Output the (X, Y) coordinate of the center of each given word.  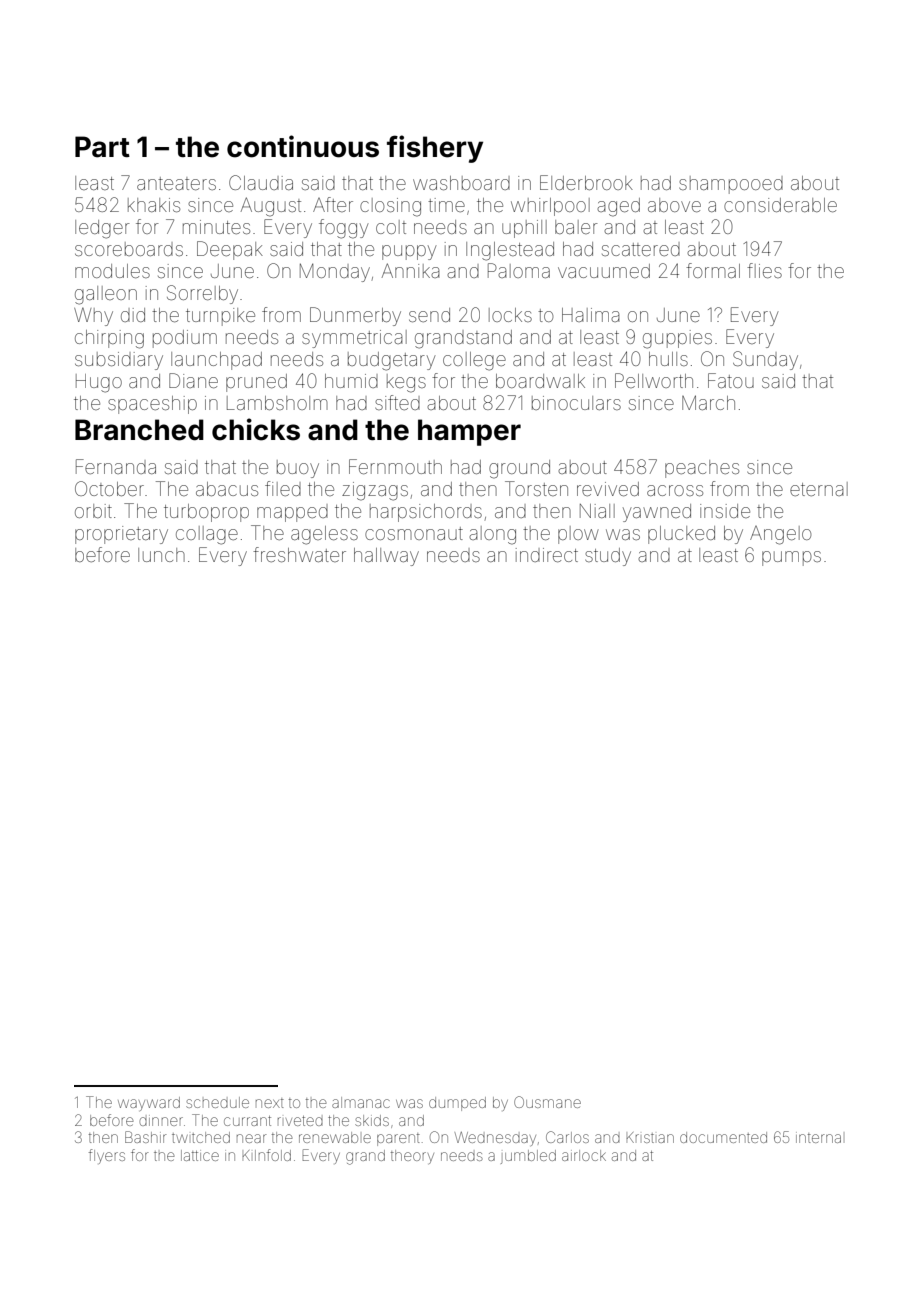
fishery (435, 149)
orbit (93, 511)
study (608, 557)
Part (102, 147)
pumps (791, 558)
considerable (780, 205)
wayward (149, 1104)
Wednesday (495, 1139)
